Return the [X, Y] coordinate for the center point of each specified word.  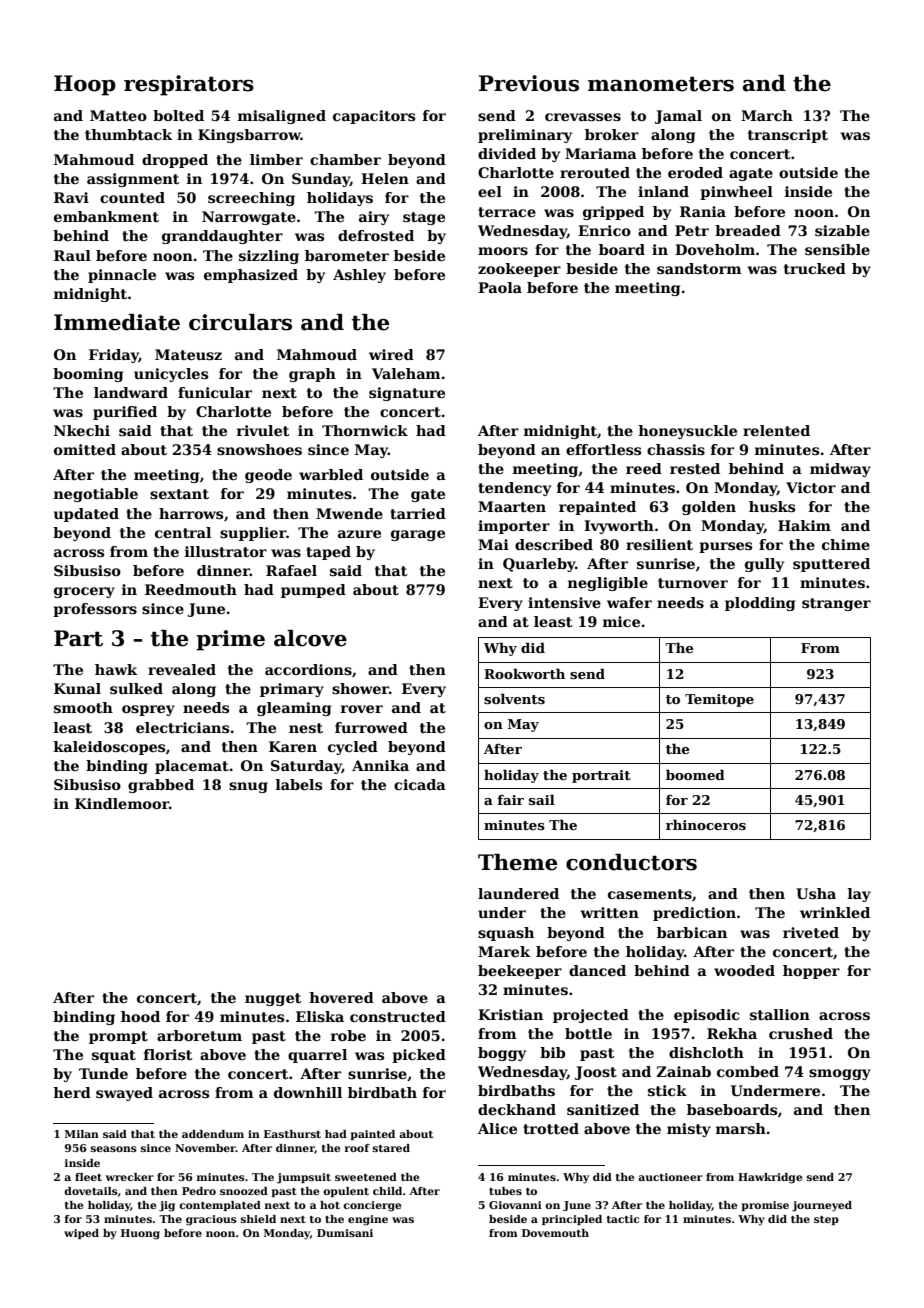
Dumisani [345, 1233]
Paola [500, 287]
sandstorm [699, 268]
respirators [189, 85]
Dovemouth [555, 1233]
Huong [140, 1234]
